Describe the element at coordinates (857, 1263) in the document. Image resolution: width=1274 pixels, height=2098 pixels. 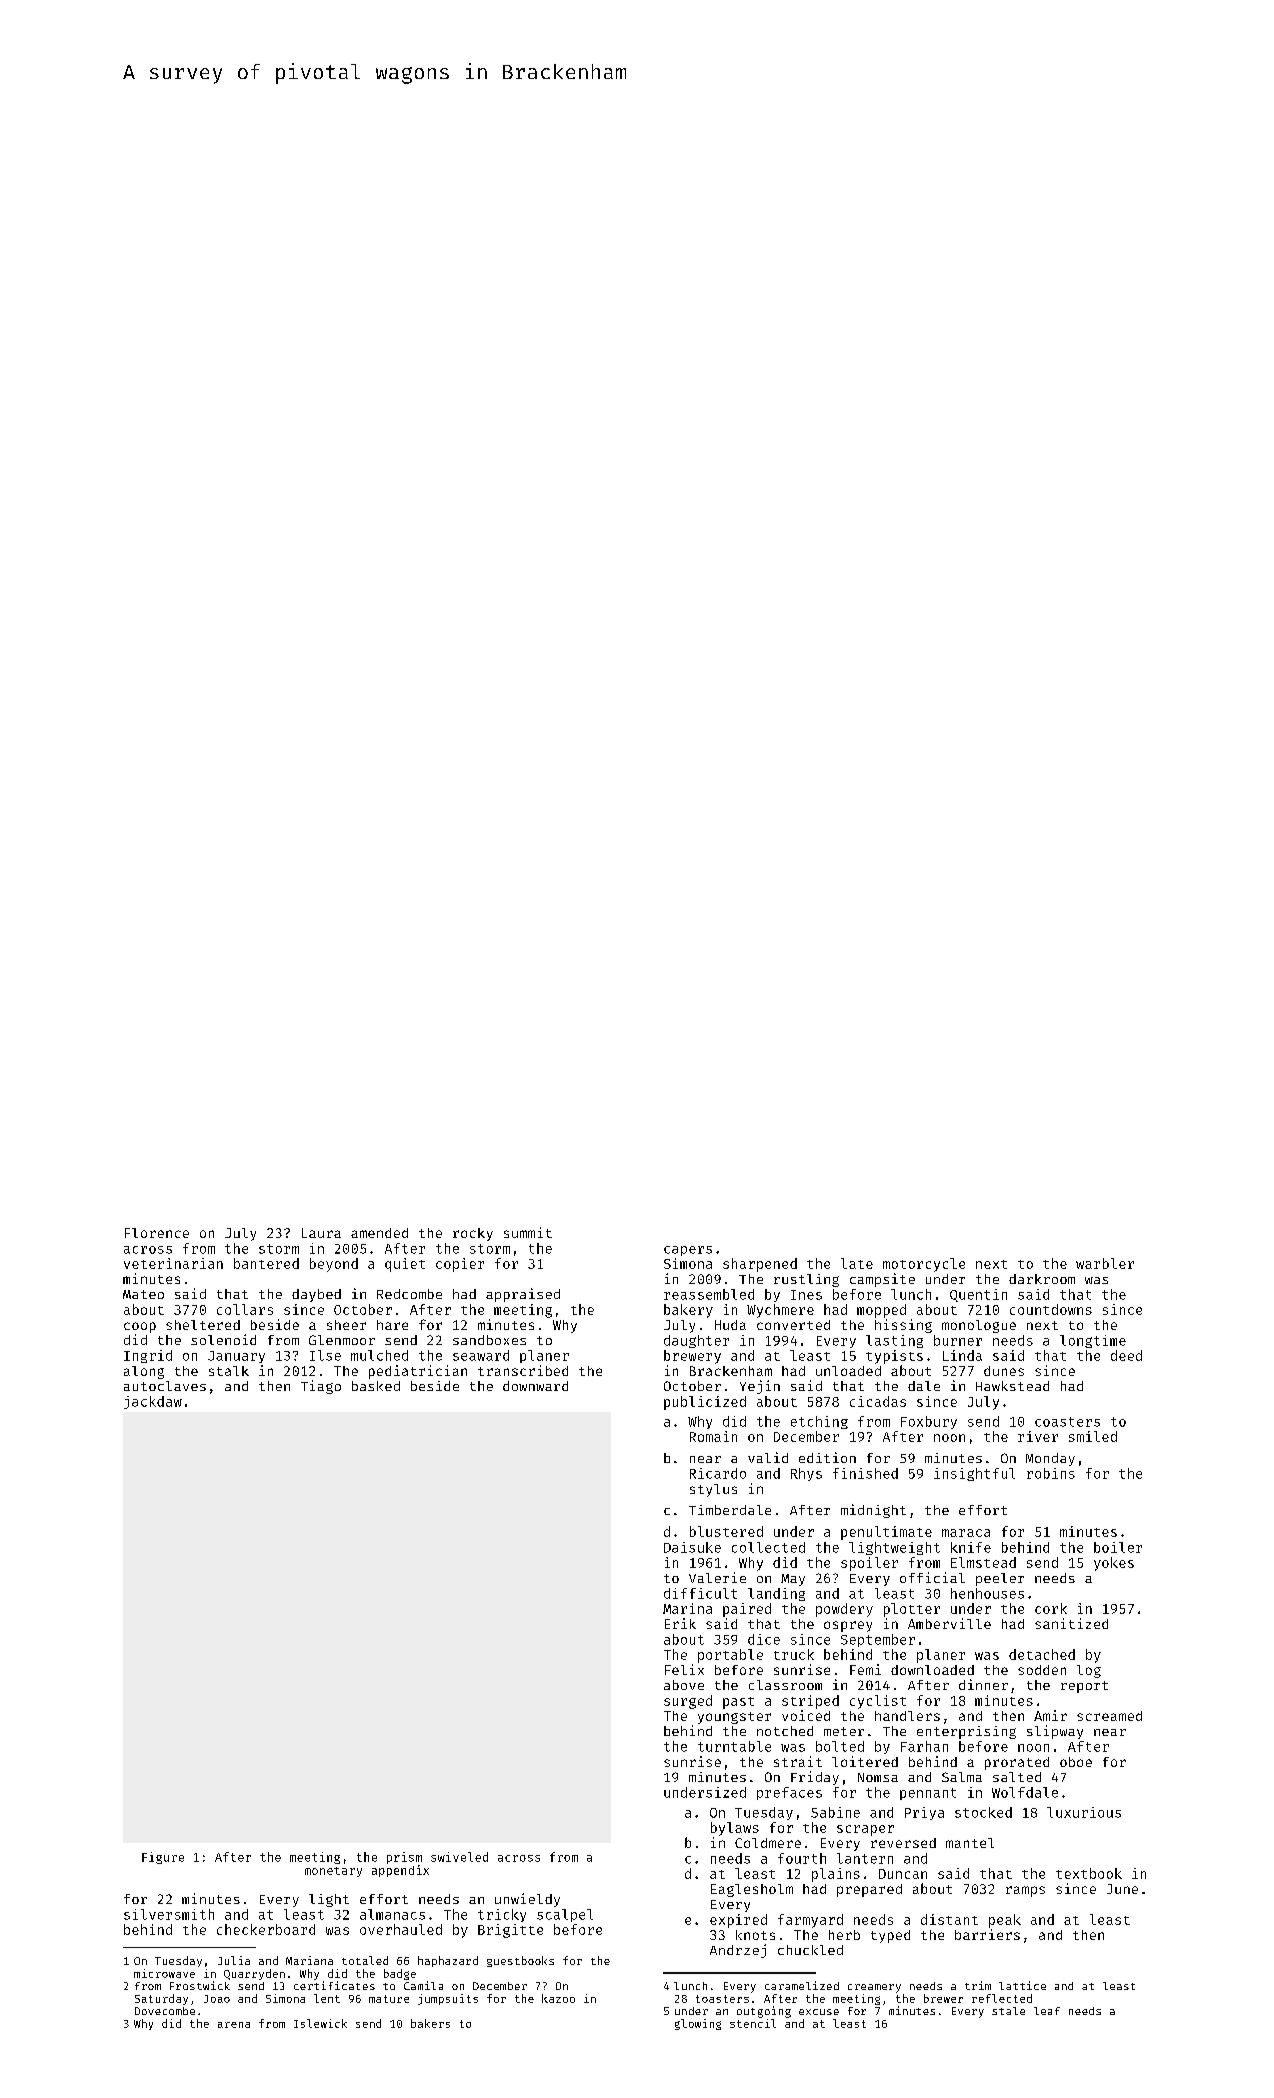
I see `late` at that location.
